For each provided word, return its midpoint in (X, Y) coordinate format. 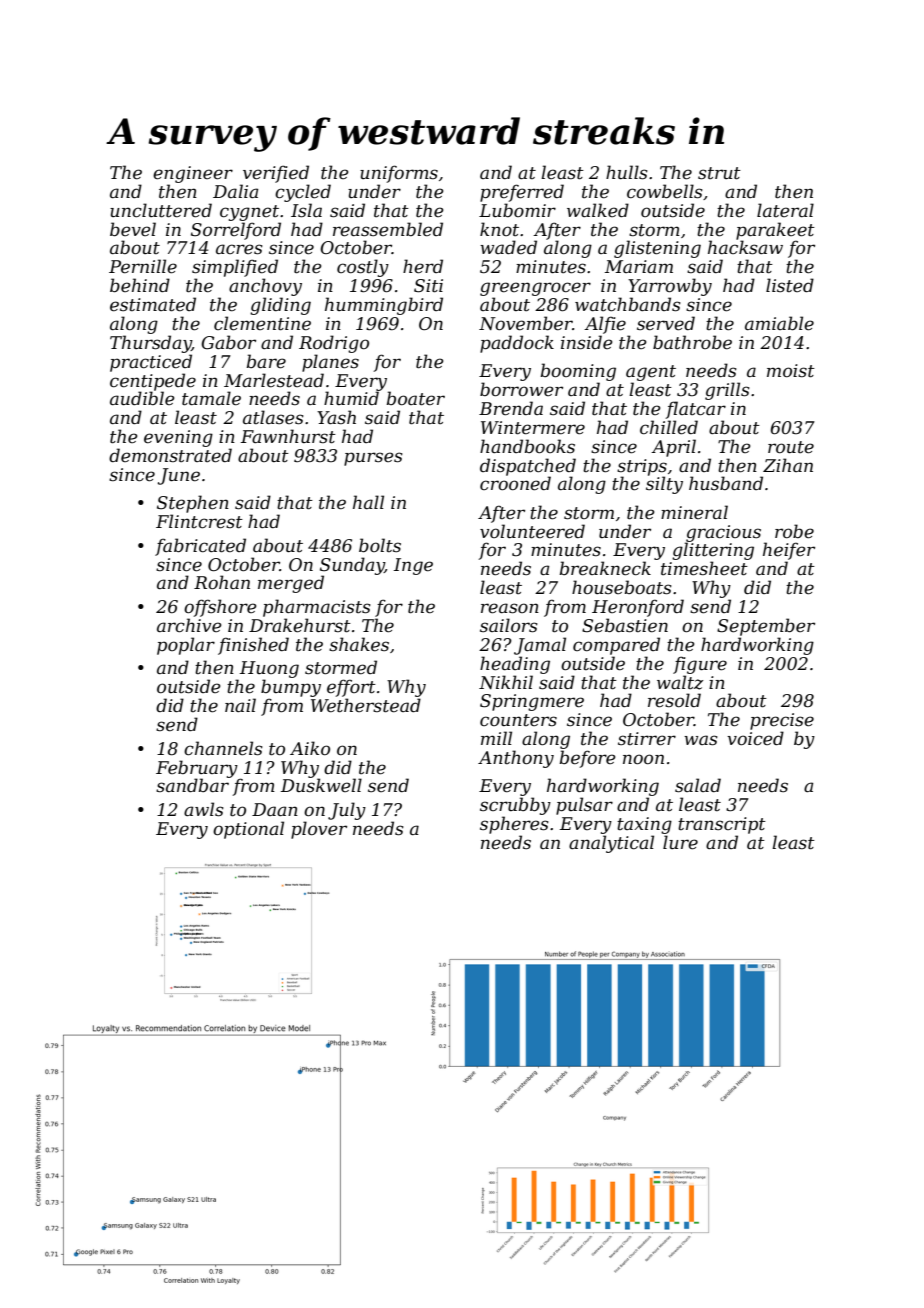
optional (248, 830)
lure (680, 842)
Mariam (639, 266)
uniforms (399, 174)
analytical (611, 844)
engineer (193, 174)
